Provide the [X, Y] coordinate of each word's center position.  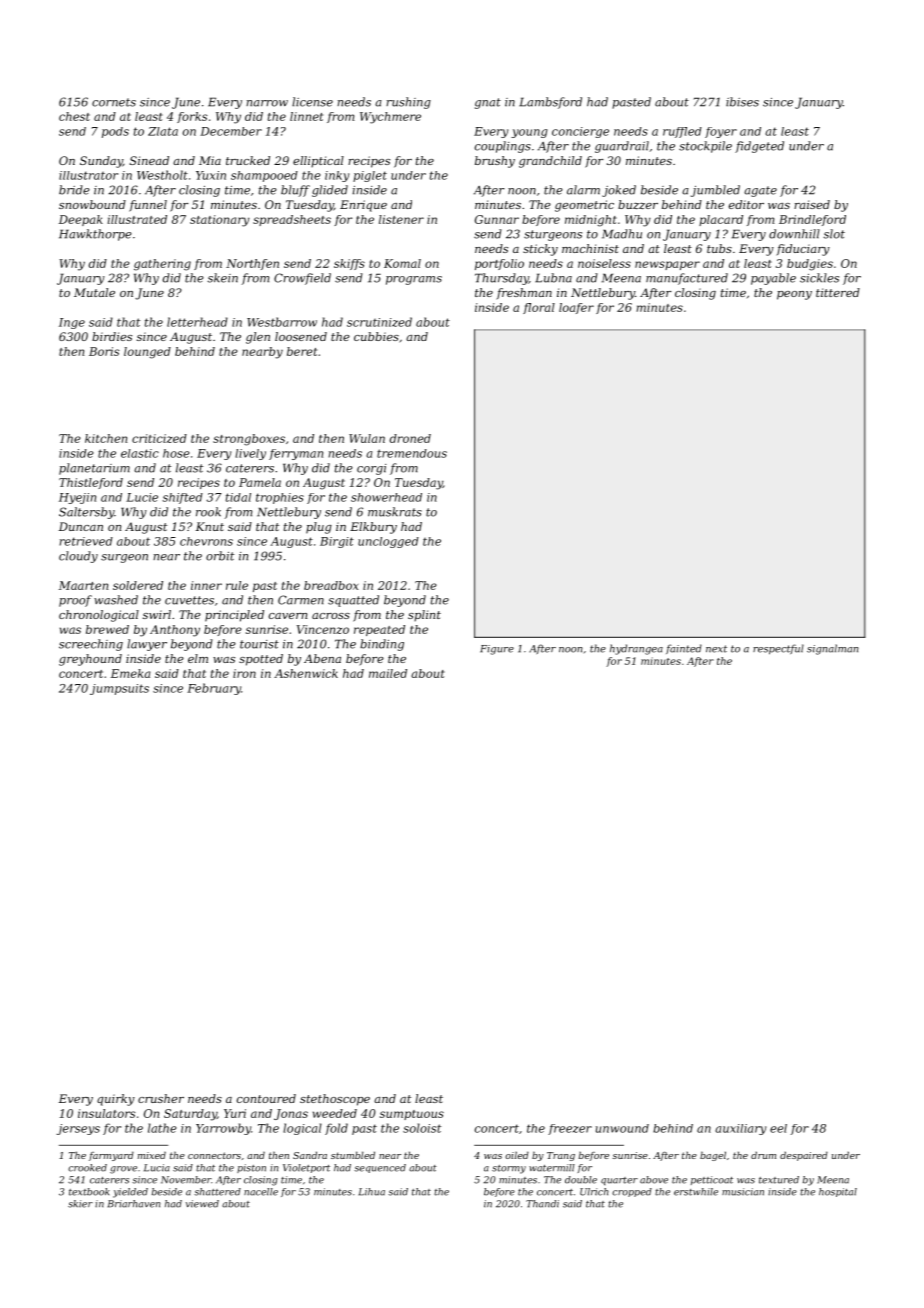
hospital [838, 1192]
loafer [576, 308]
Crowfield [302, 279]
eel [778, 1128]
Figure [497, 650]
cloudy [78, 557]
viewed [202, 1204]
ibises [742, 102]
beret [302, 351]
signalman [833, 649]
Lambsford [550, 103]
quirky [116, 1100]
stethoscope [335, 1100]
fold [336, 1129]
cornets [114, 102]
